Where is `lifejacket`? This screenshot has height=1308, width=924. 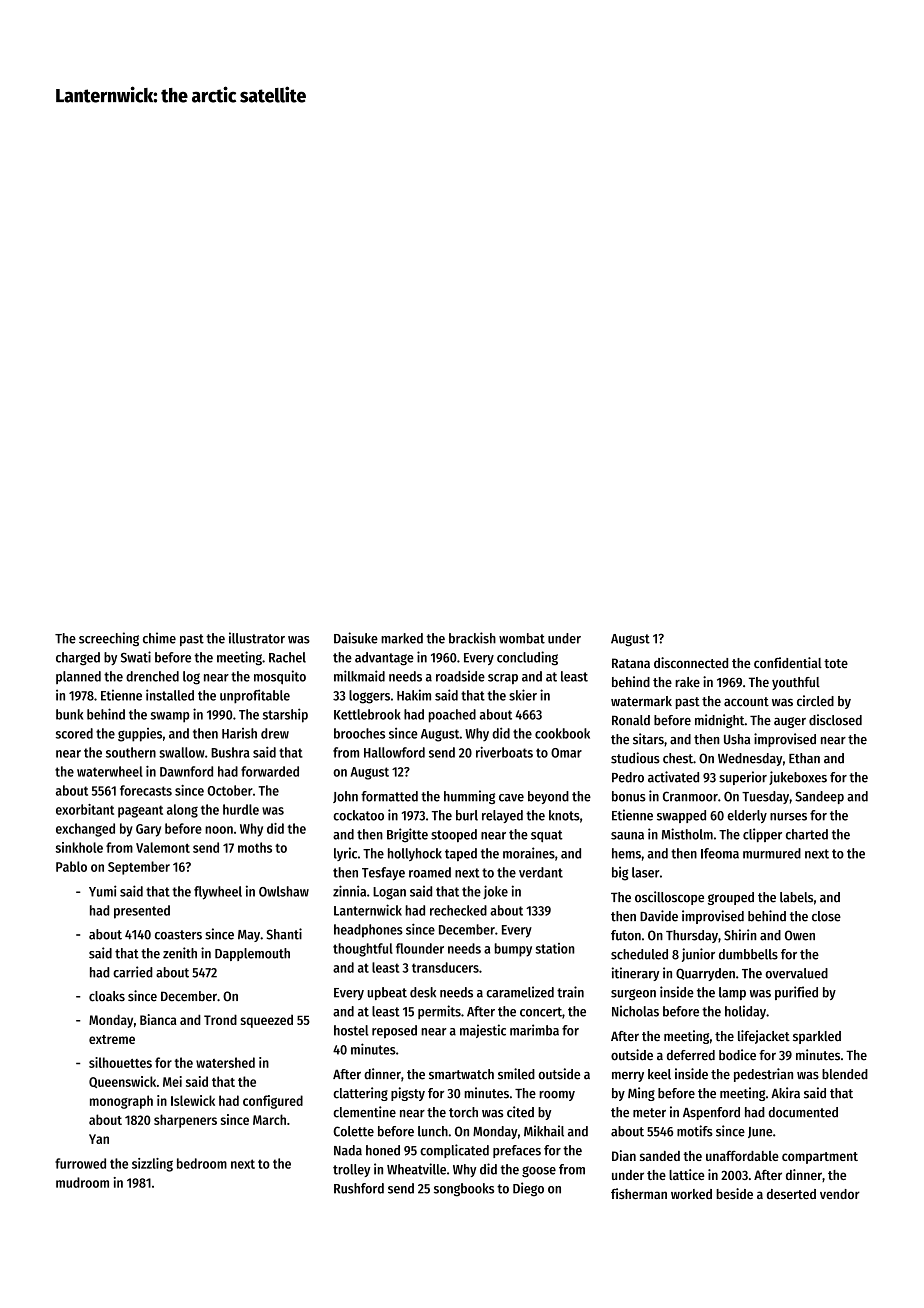 lifejacket is located at coordinates (764, 1037).
